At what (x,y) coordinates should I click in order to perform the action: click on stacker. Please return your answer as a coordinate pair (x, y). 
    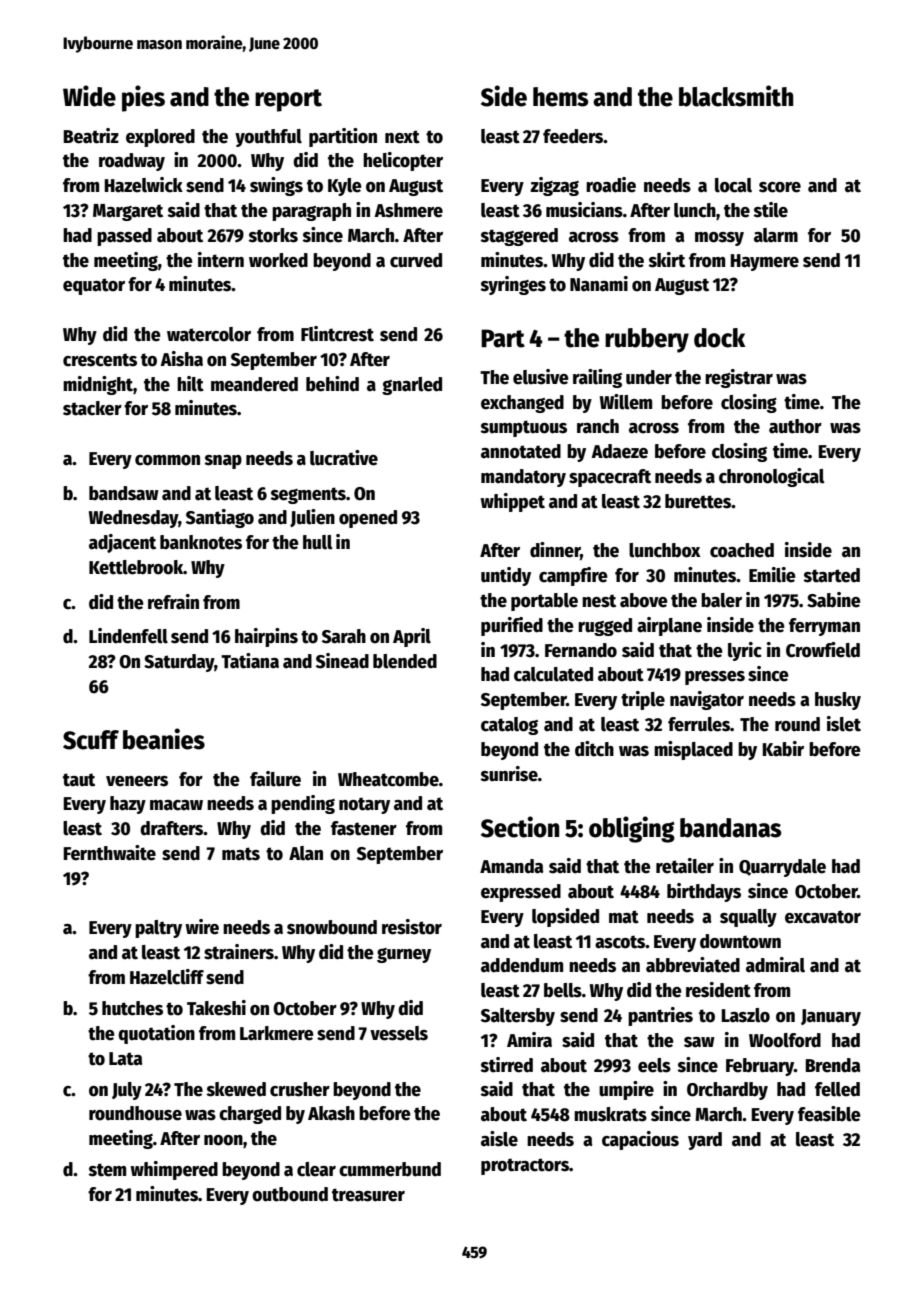
    Looking at the image, I should click on (92, 408).
